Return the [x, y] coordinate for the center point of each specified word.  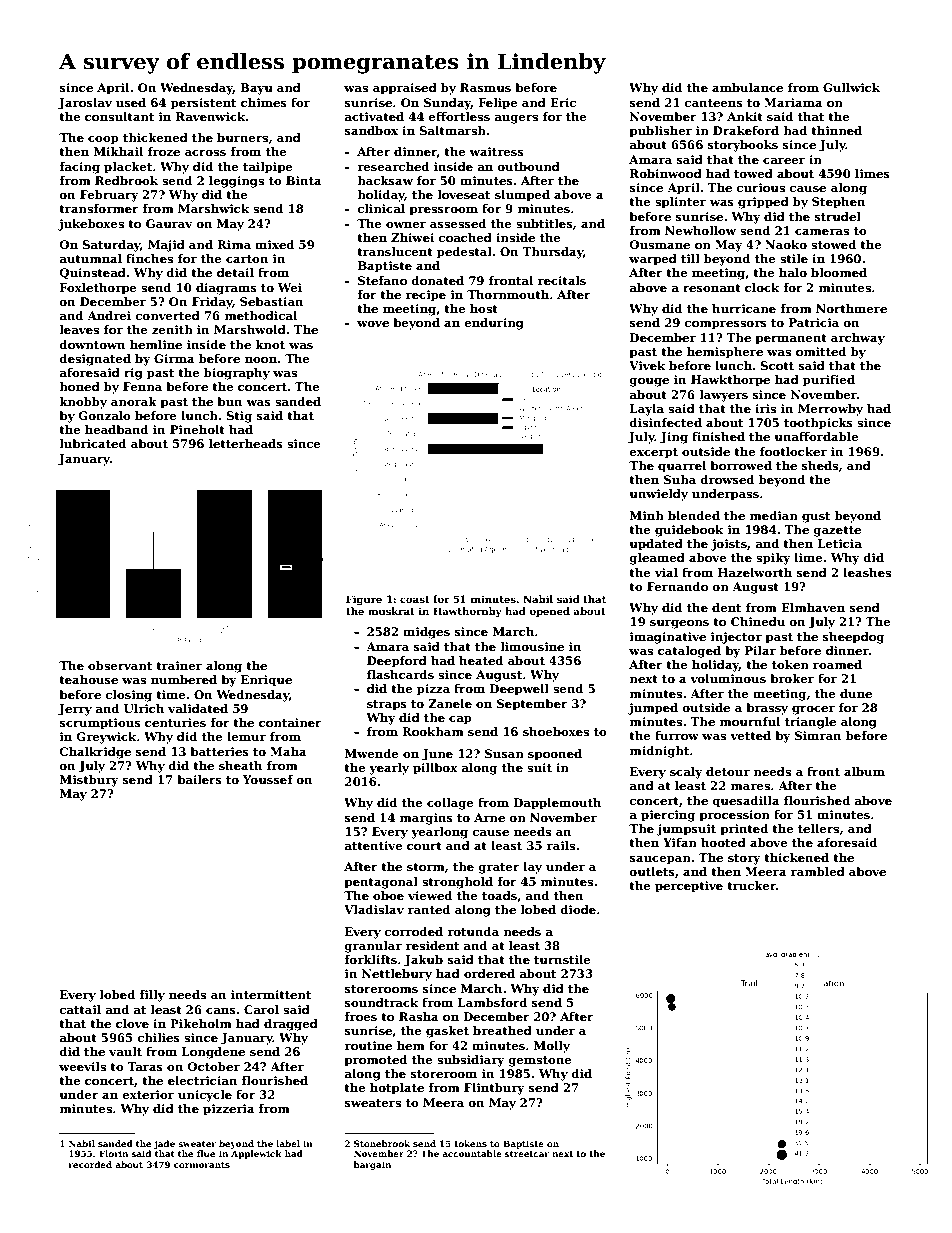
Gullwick [851, 87]
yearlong [439, 833]
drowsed [727, 479]
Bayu [256, 89]
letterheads [246, 443]
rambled [818, 871]
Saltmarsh [452, 130]
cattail [80, 1009]
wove [373, 324]
